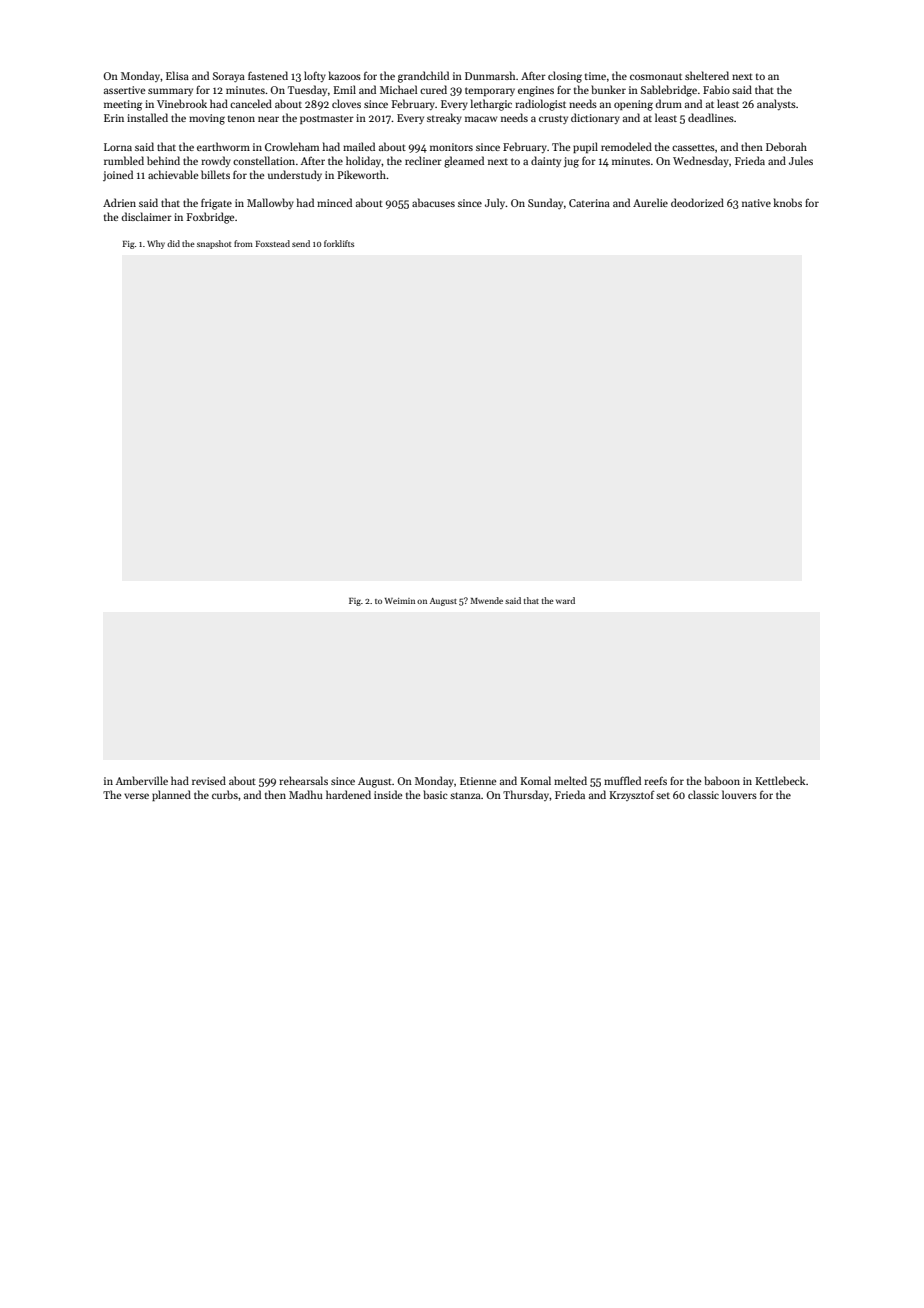  I want to click on Mwende, so click(486, 600).
